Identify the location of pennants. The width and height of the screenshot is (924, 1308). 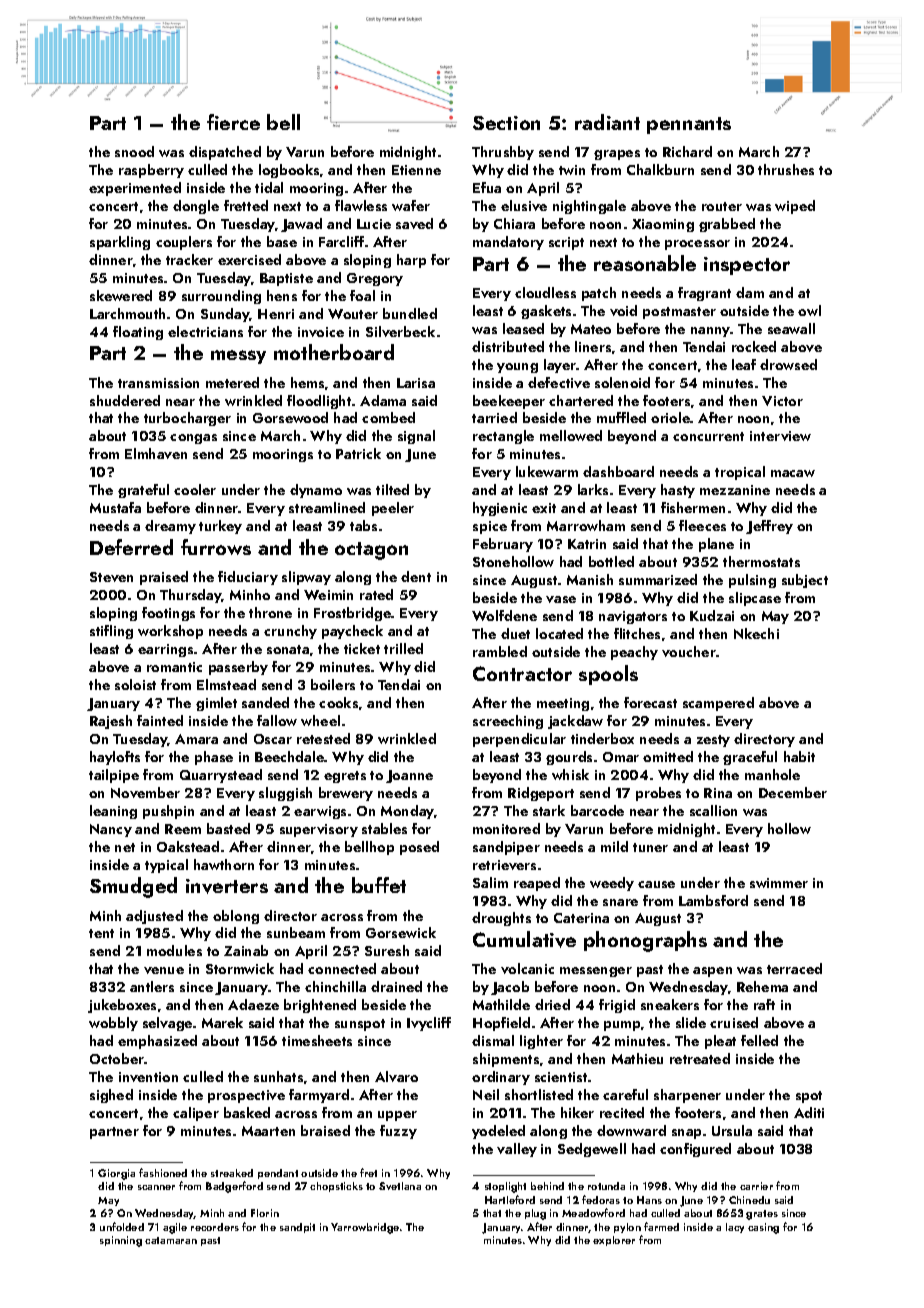
(689, 125).
